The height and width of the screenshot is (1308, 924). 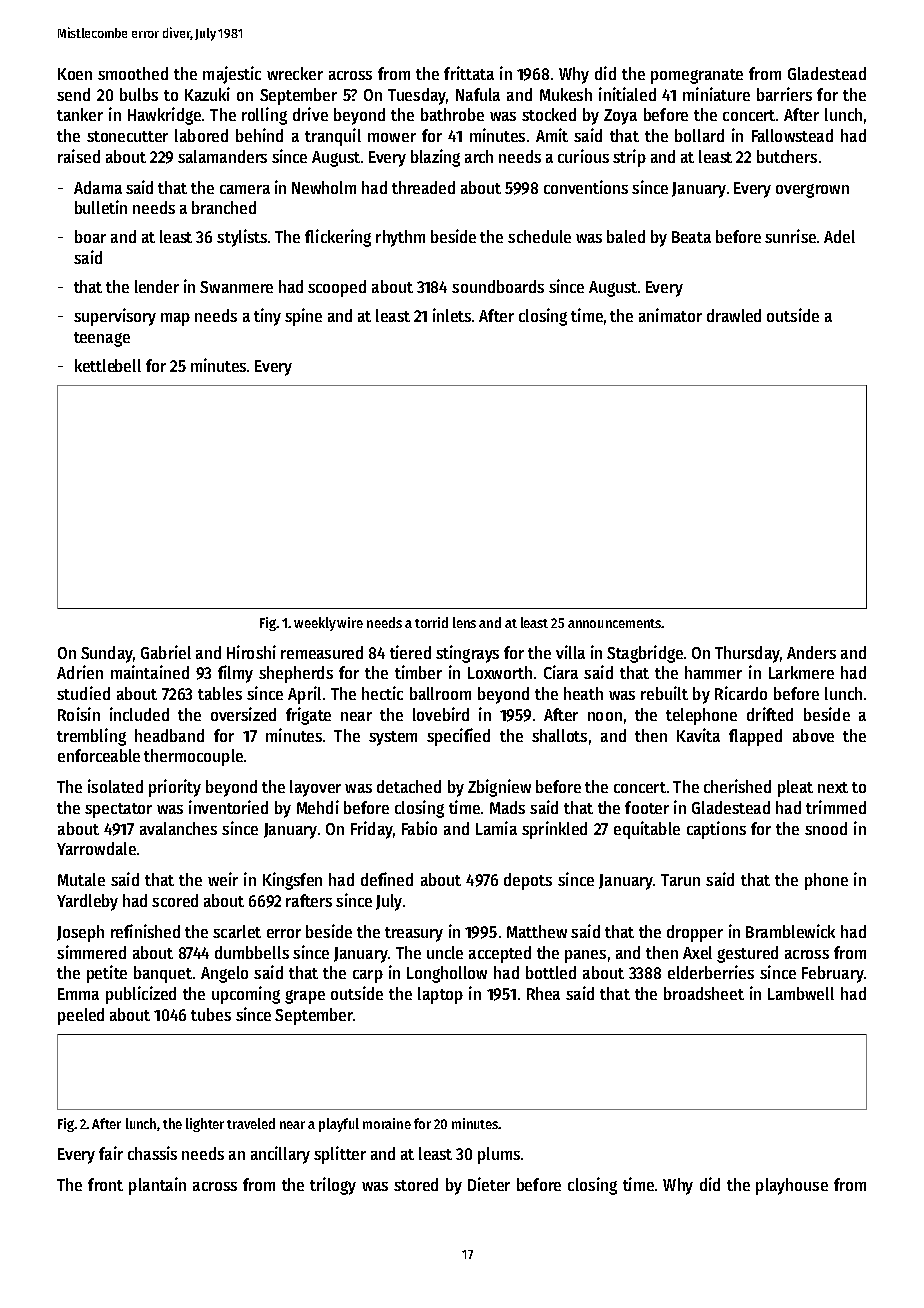 What do you see at coordinates (790, 236) in the screenshot?
I see `sunrise` at bounding box center [790, 236].
